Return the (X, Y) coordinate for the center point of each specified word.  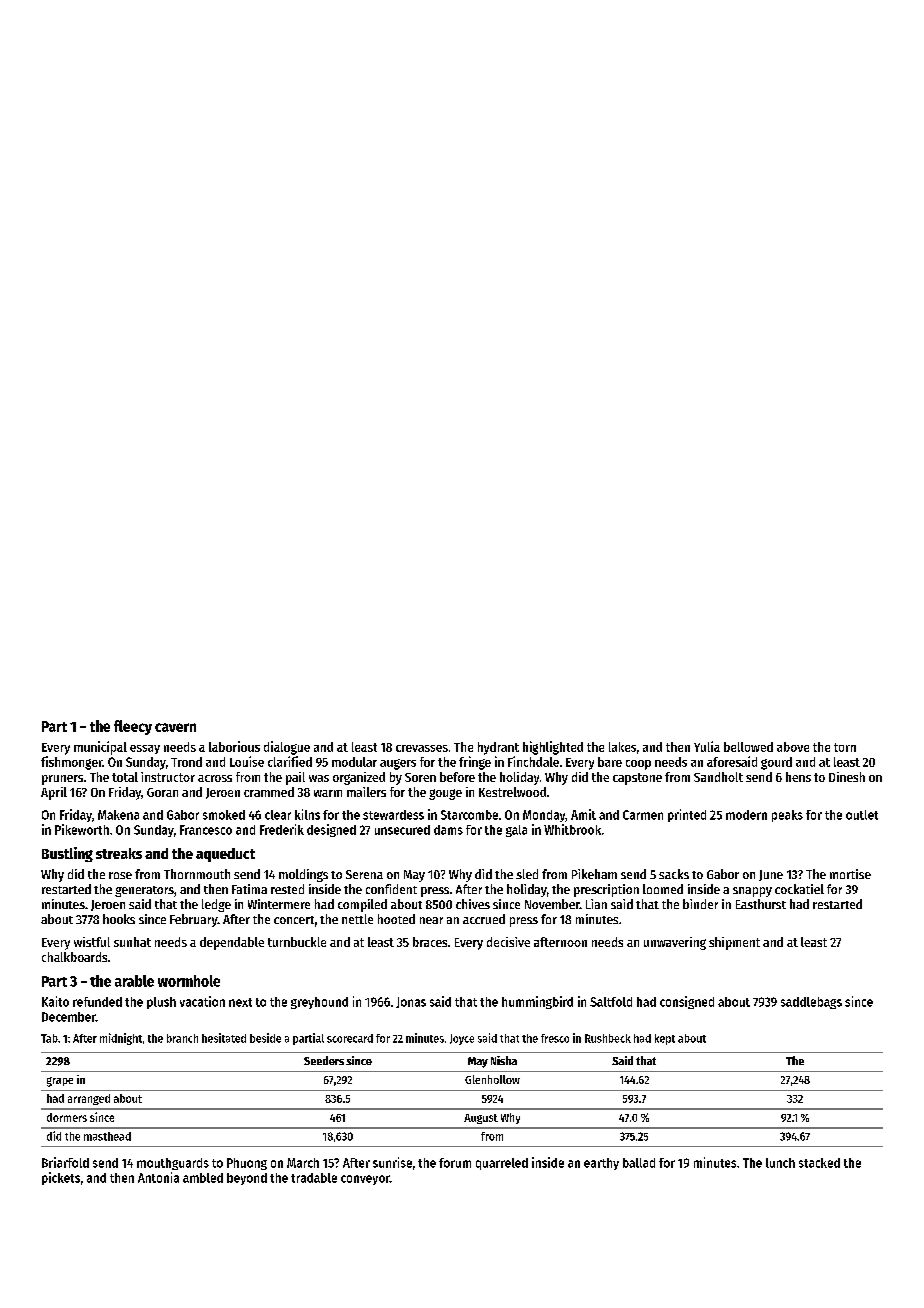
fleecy (133, 727)
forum (455, 1163)
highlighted (553, 748)
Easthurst (761, 904)
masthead (107, 1136)
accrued (484, 919)
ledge (216, 905)
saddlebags (811, 1003)
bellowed (748, 747)
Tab (49, 1038)
